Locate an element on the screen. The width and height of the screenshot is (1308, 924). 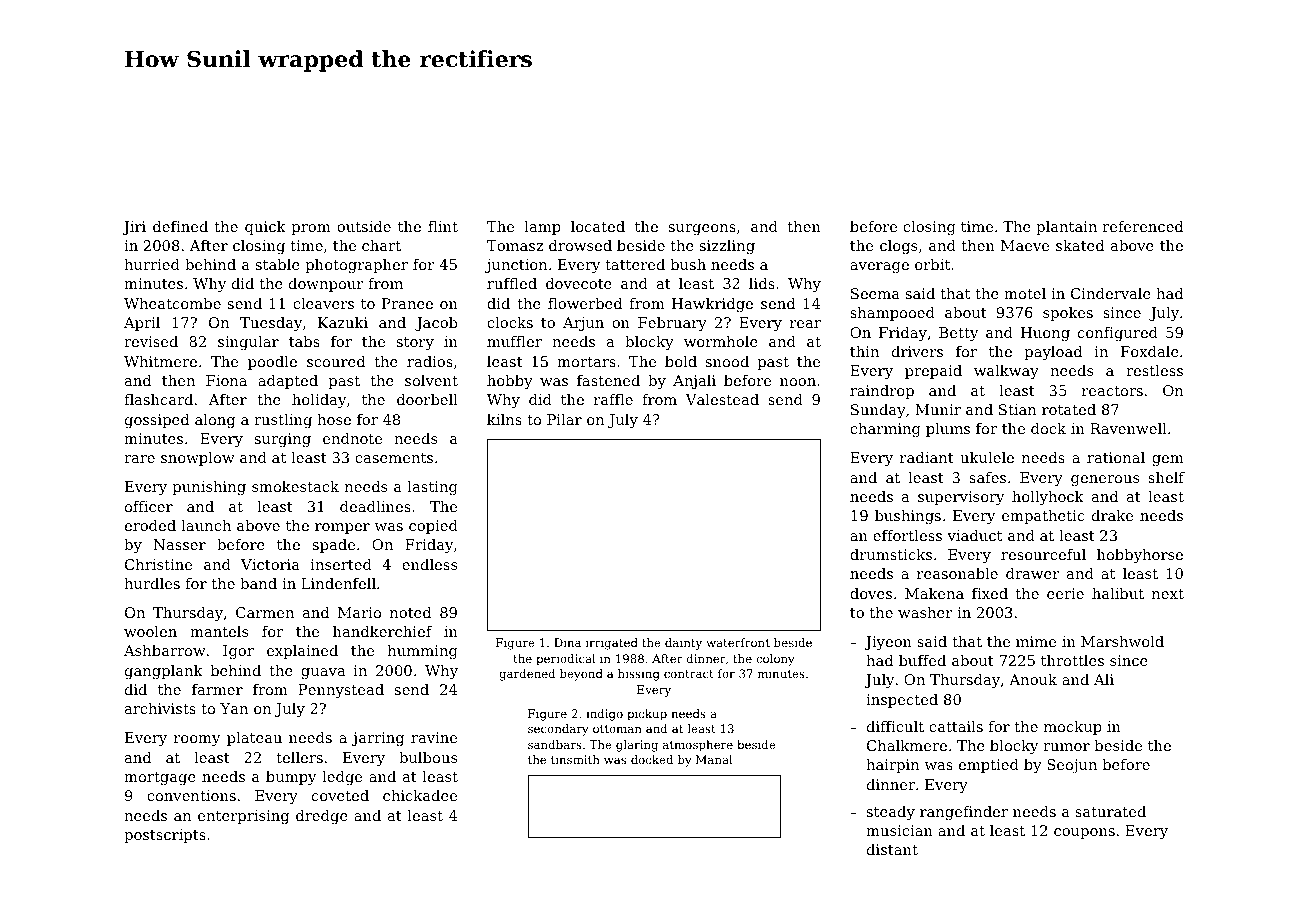
Carmen is located at coordinates (265, 612).
